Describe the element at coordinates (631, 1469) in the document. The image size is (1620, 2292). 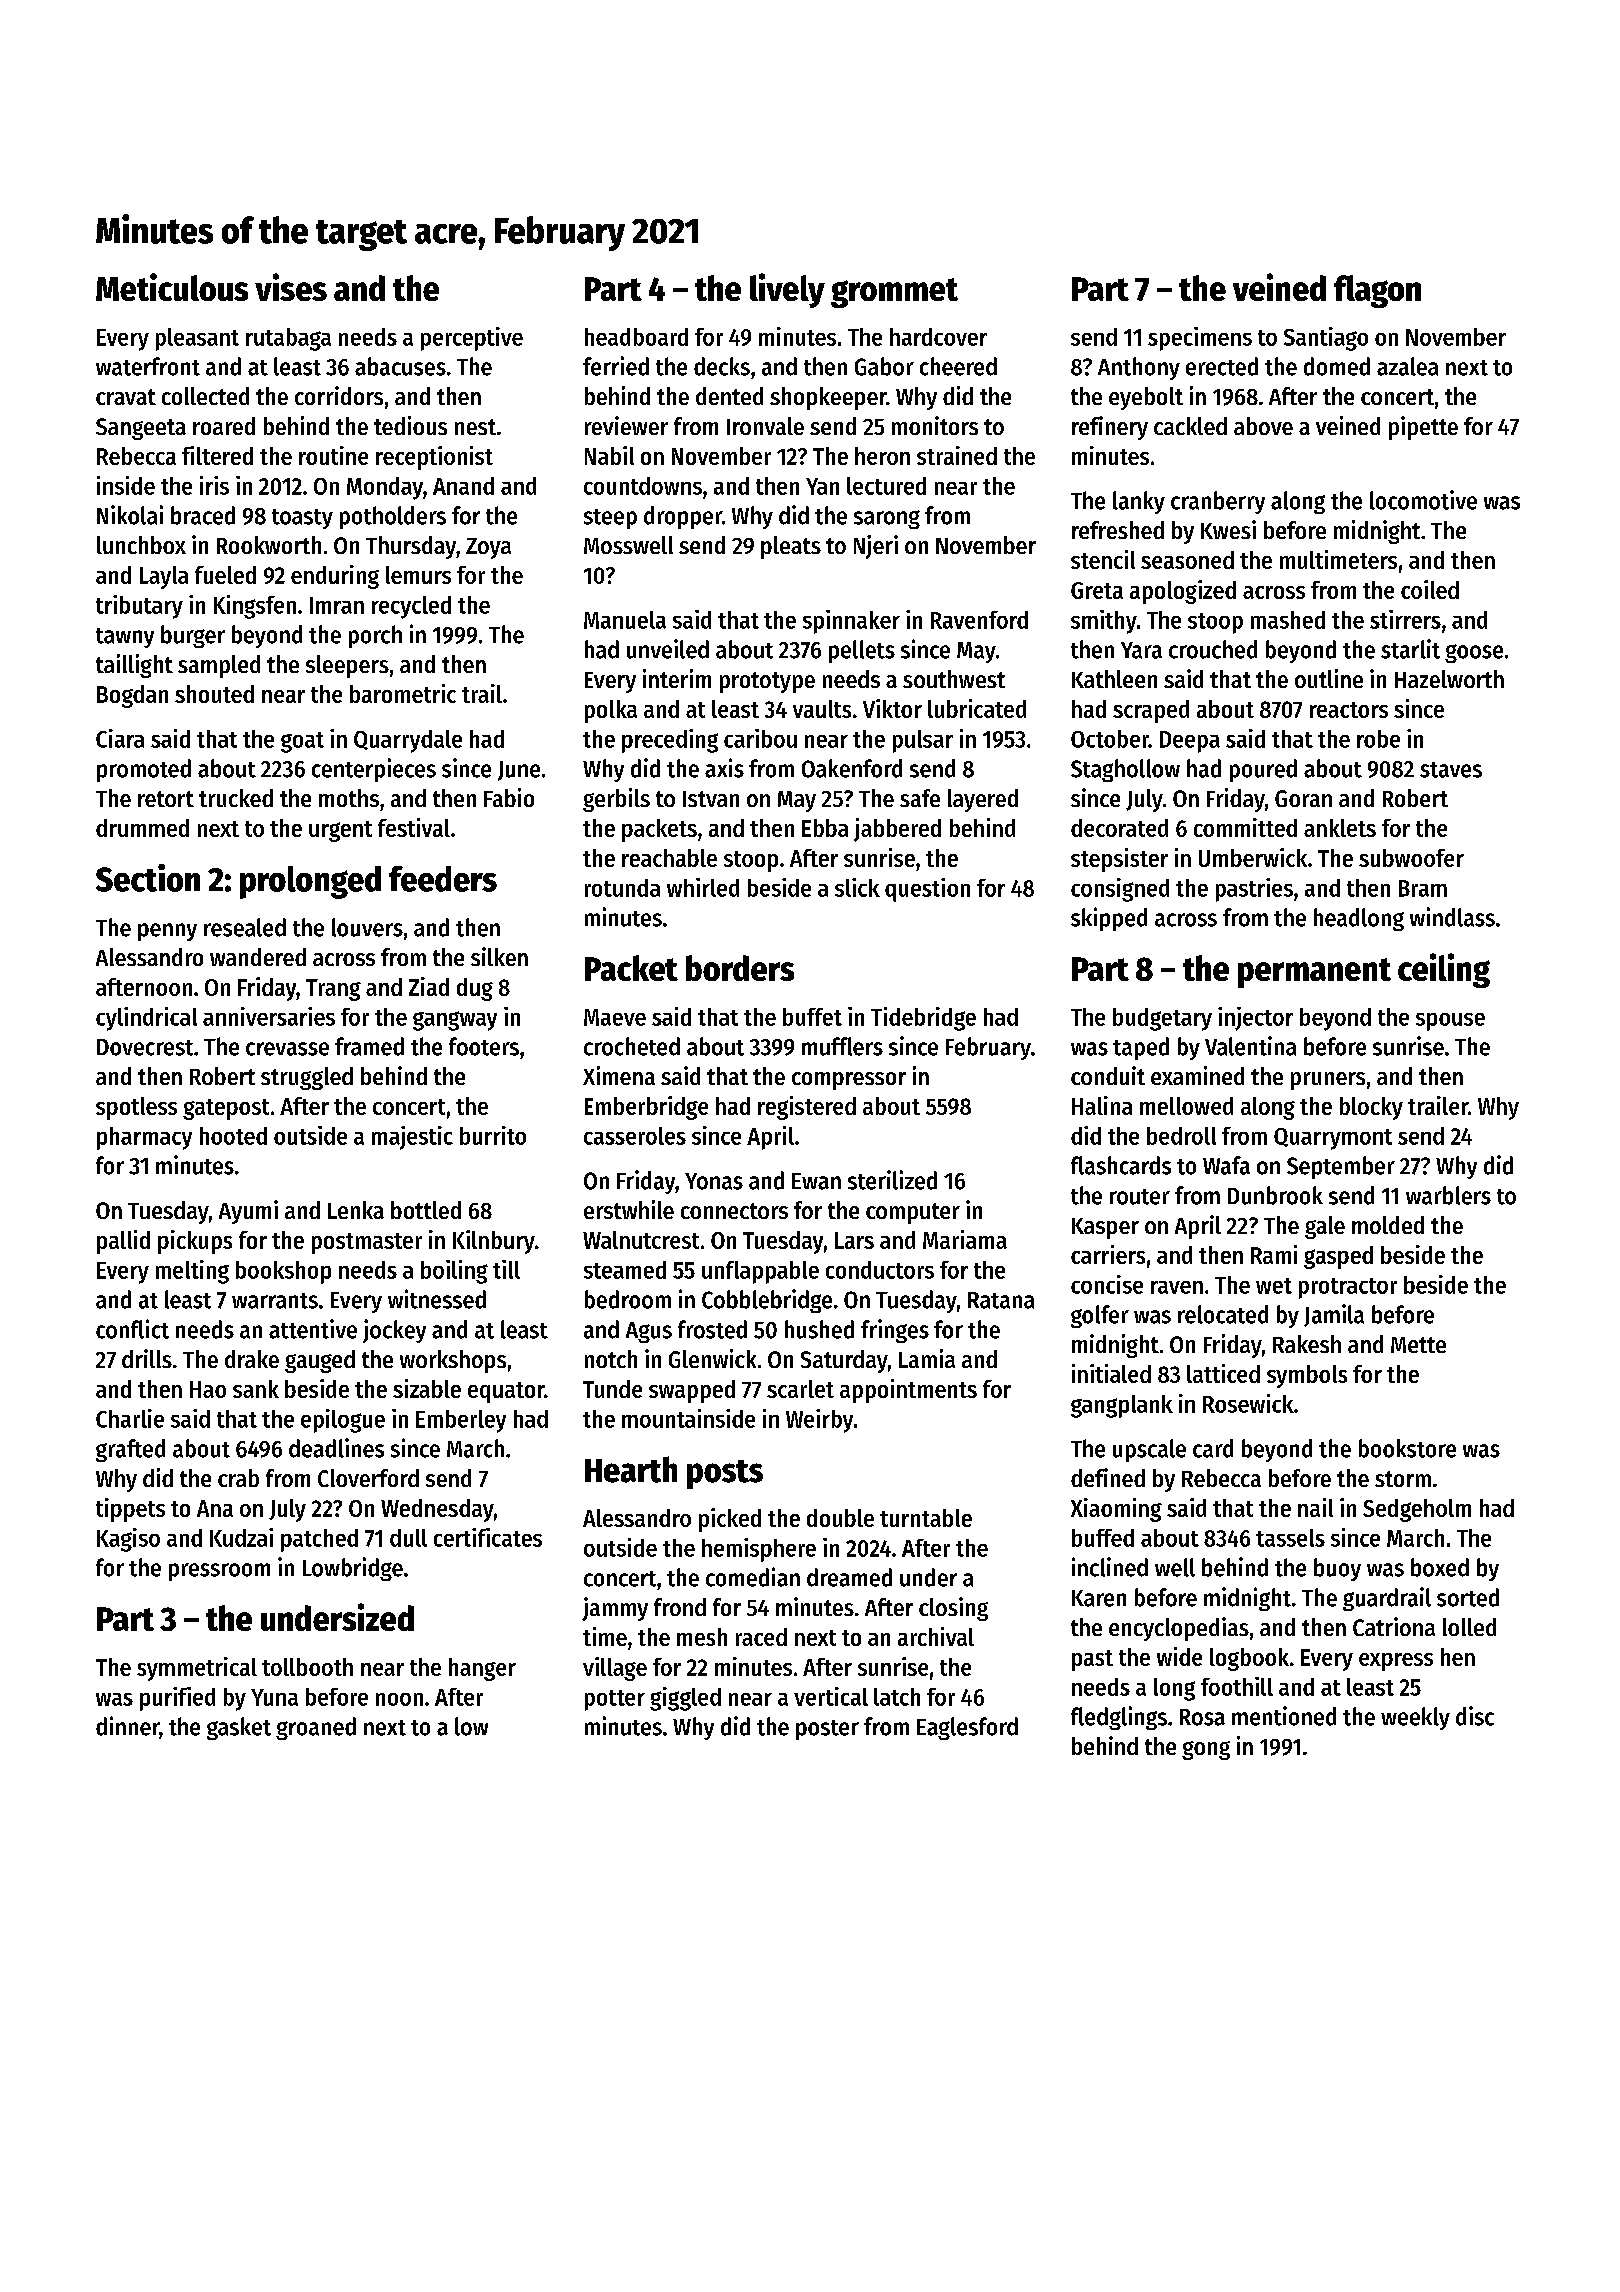
I see `Hearth` at that location.
